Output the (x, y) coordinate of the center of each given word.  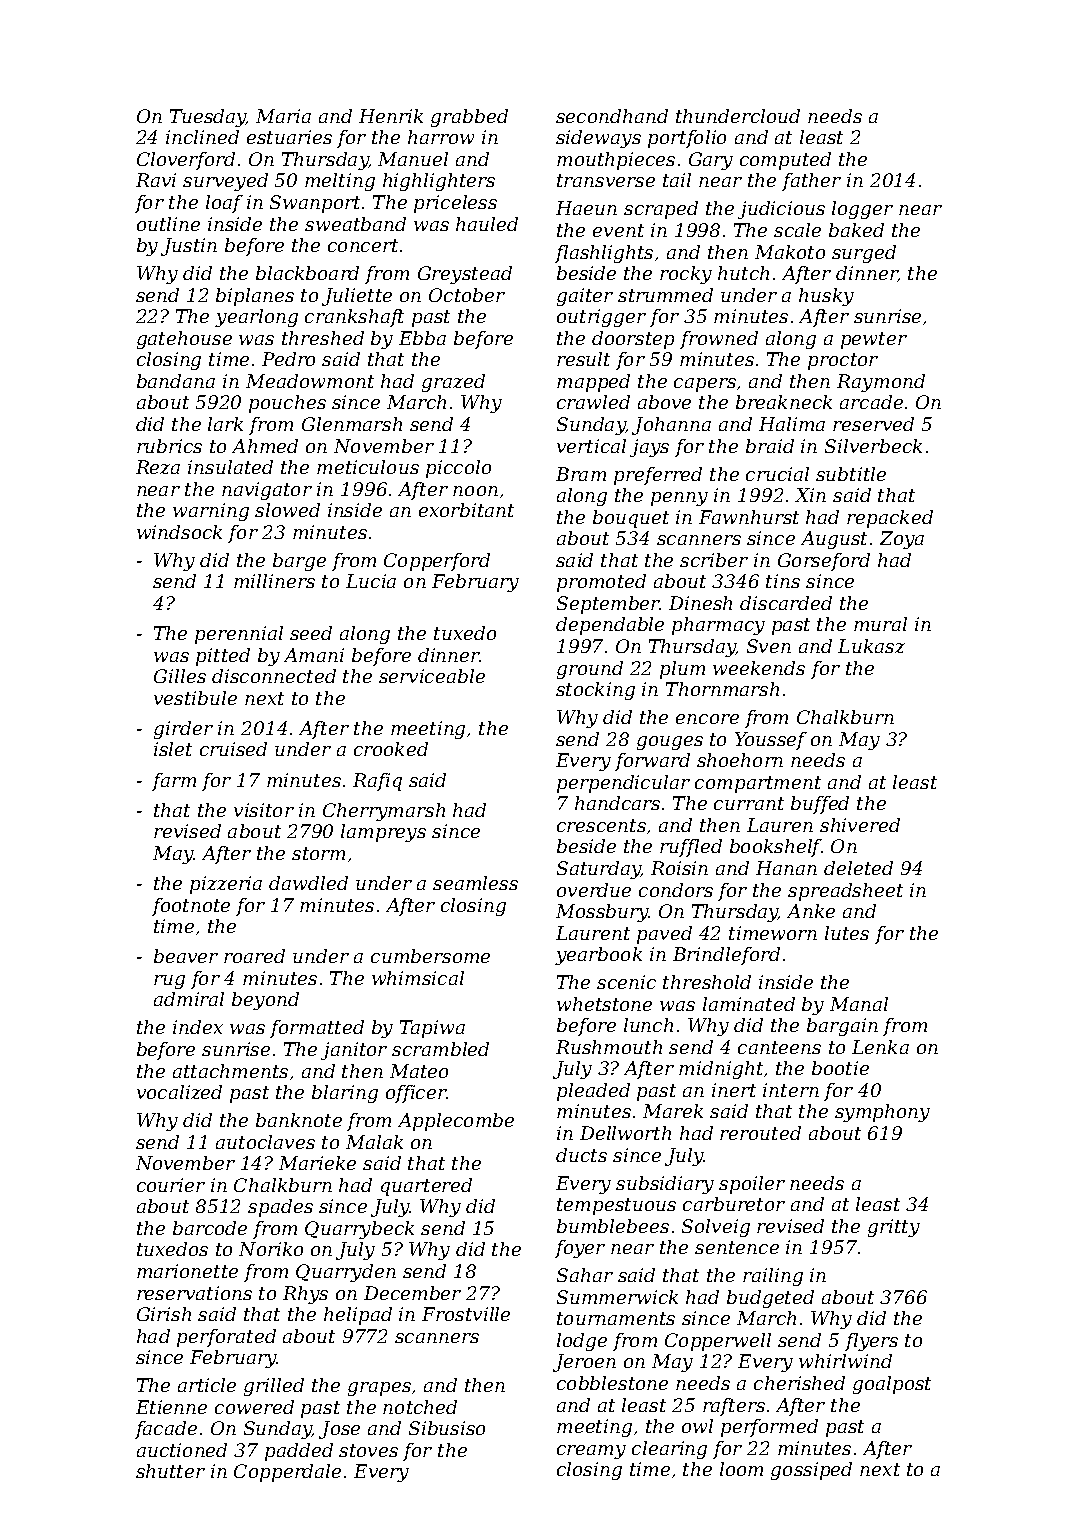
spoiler (752, 1185)
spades (280, 1208)
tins (783, 581)
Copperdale (287, 1473)
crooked (391, 749)
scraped (661, 210)
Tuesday (208, 118)
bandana (176, 381)
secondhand (612, 116)
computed (785, 161)
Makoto (790, 252)
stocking (595, 691)
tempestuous (616, 1206)
